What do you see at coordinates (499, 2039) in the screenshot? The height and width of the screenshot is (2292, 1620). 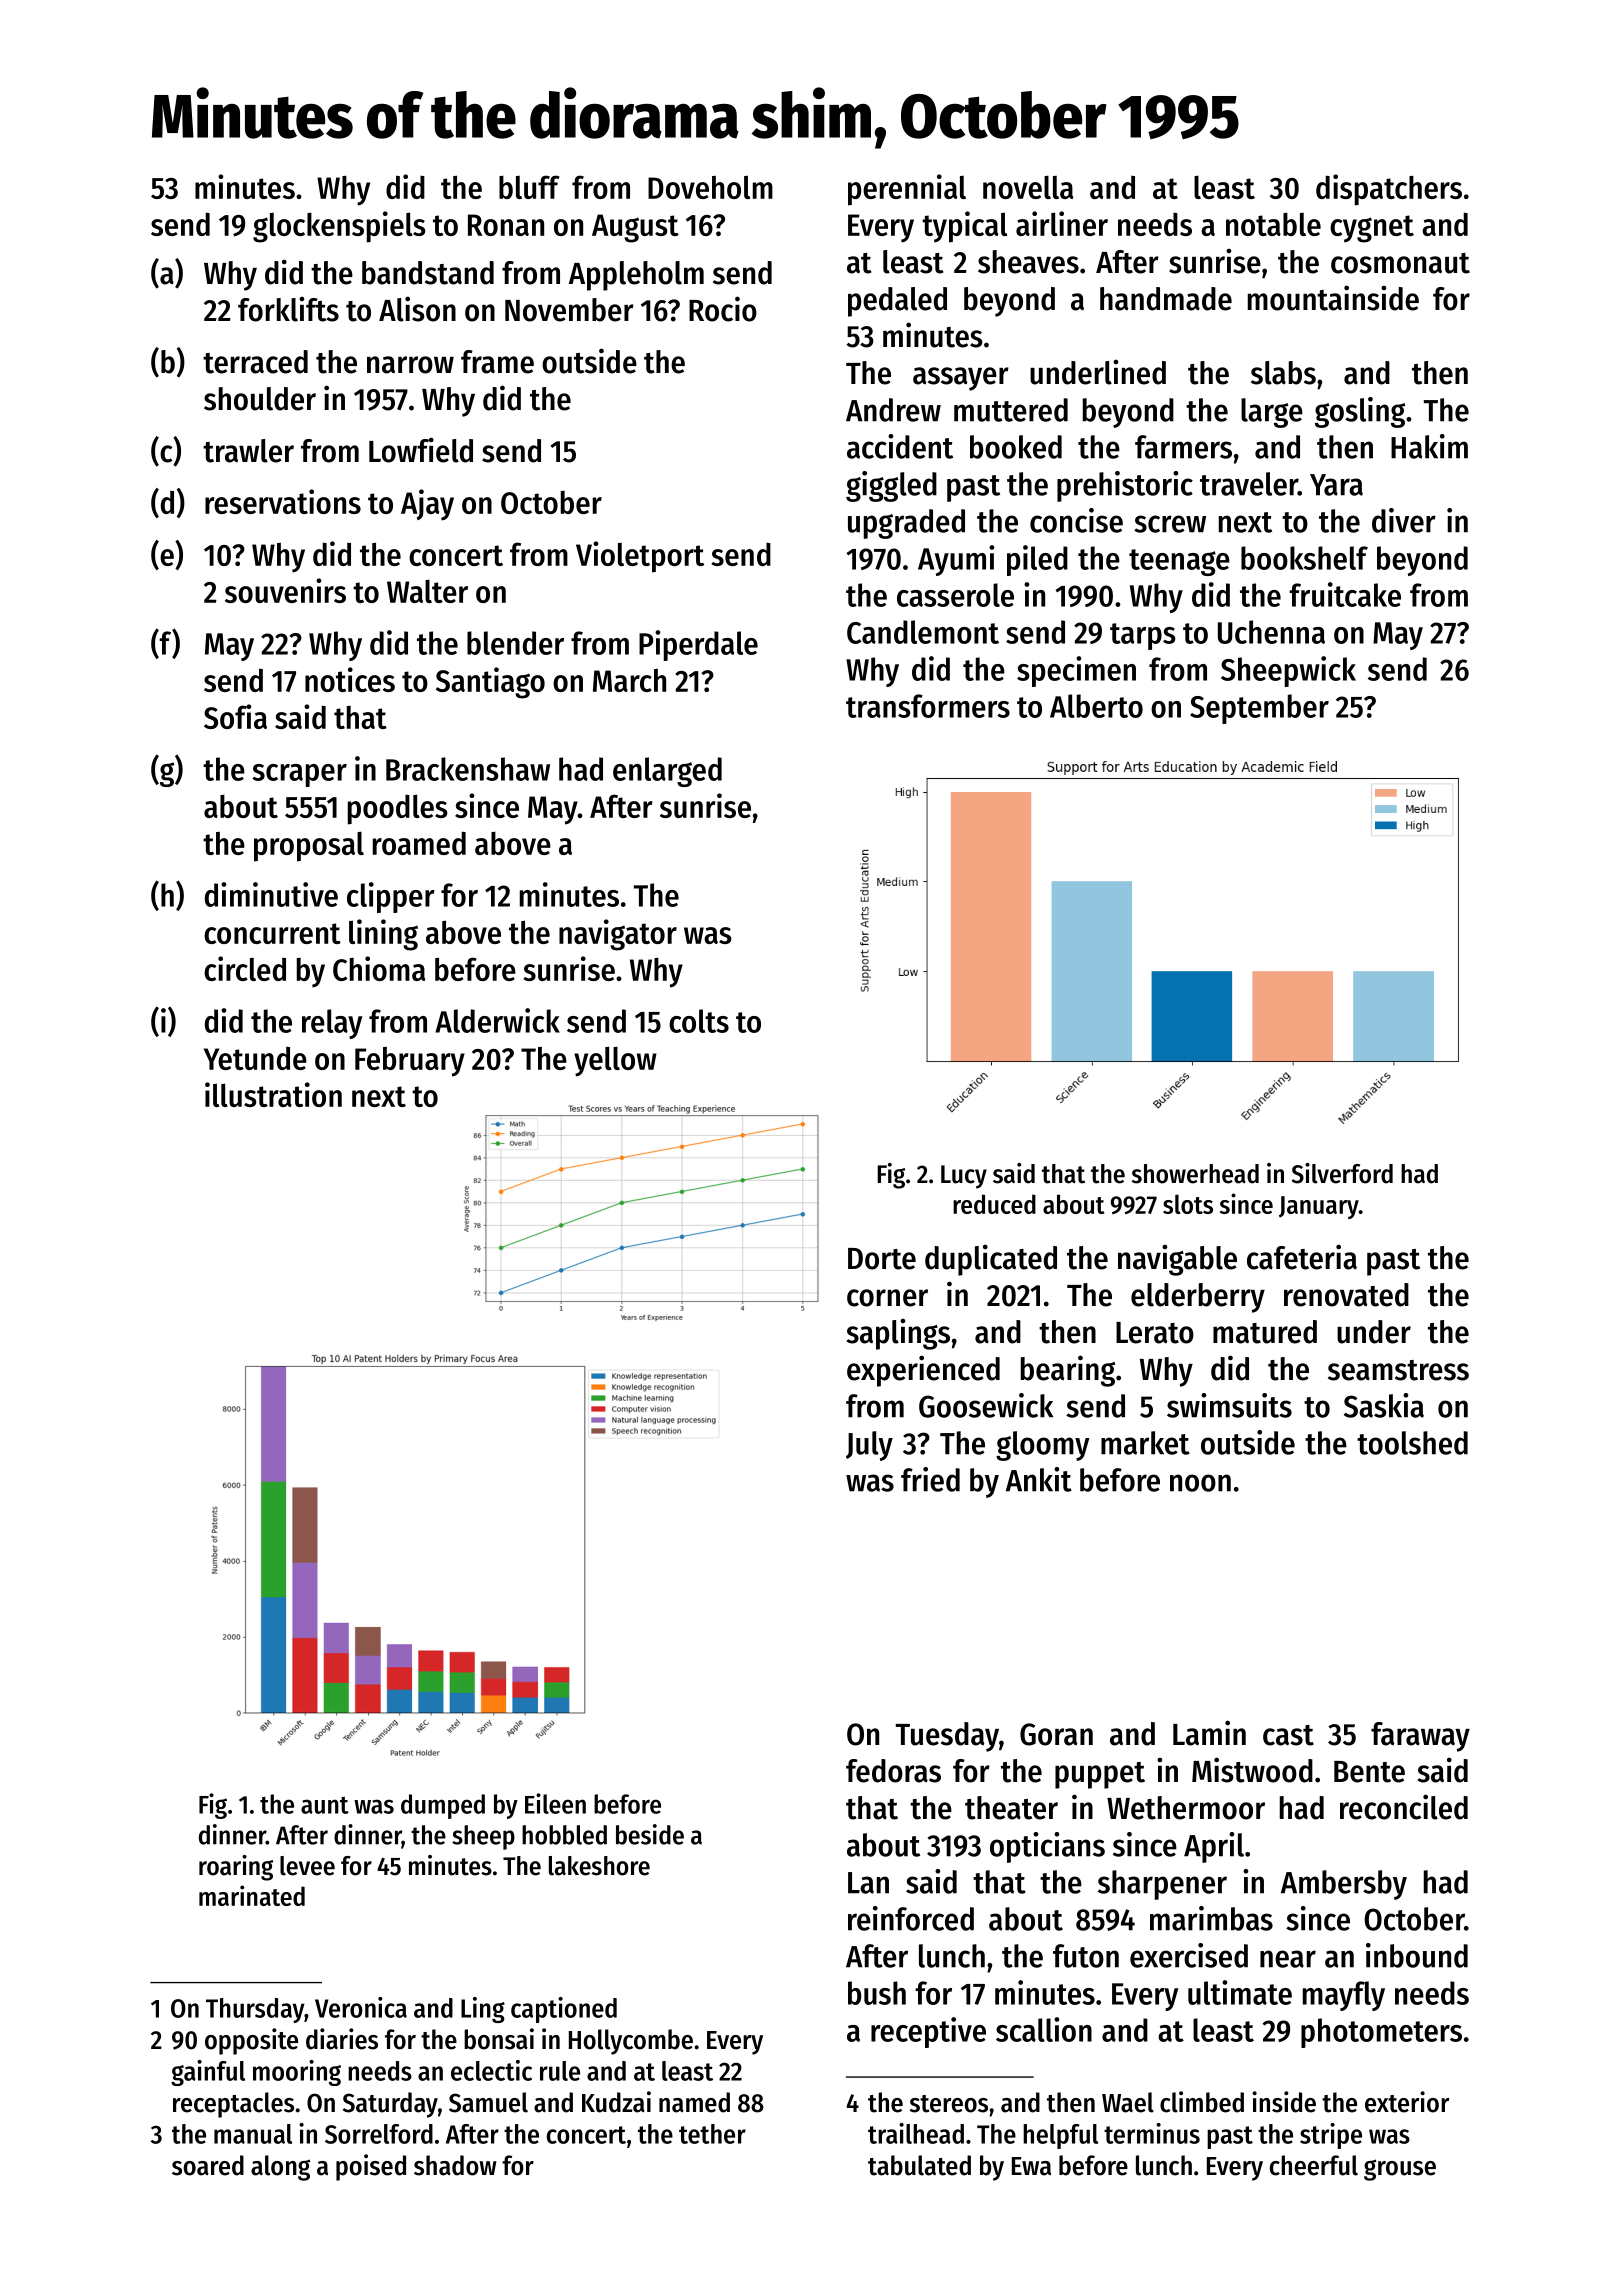 I see `bonsai` at bounding box center [499, 2039].
